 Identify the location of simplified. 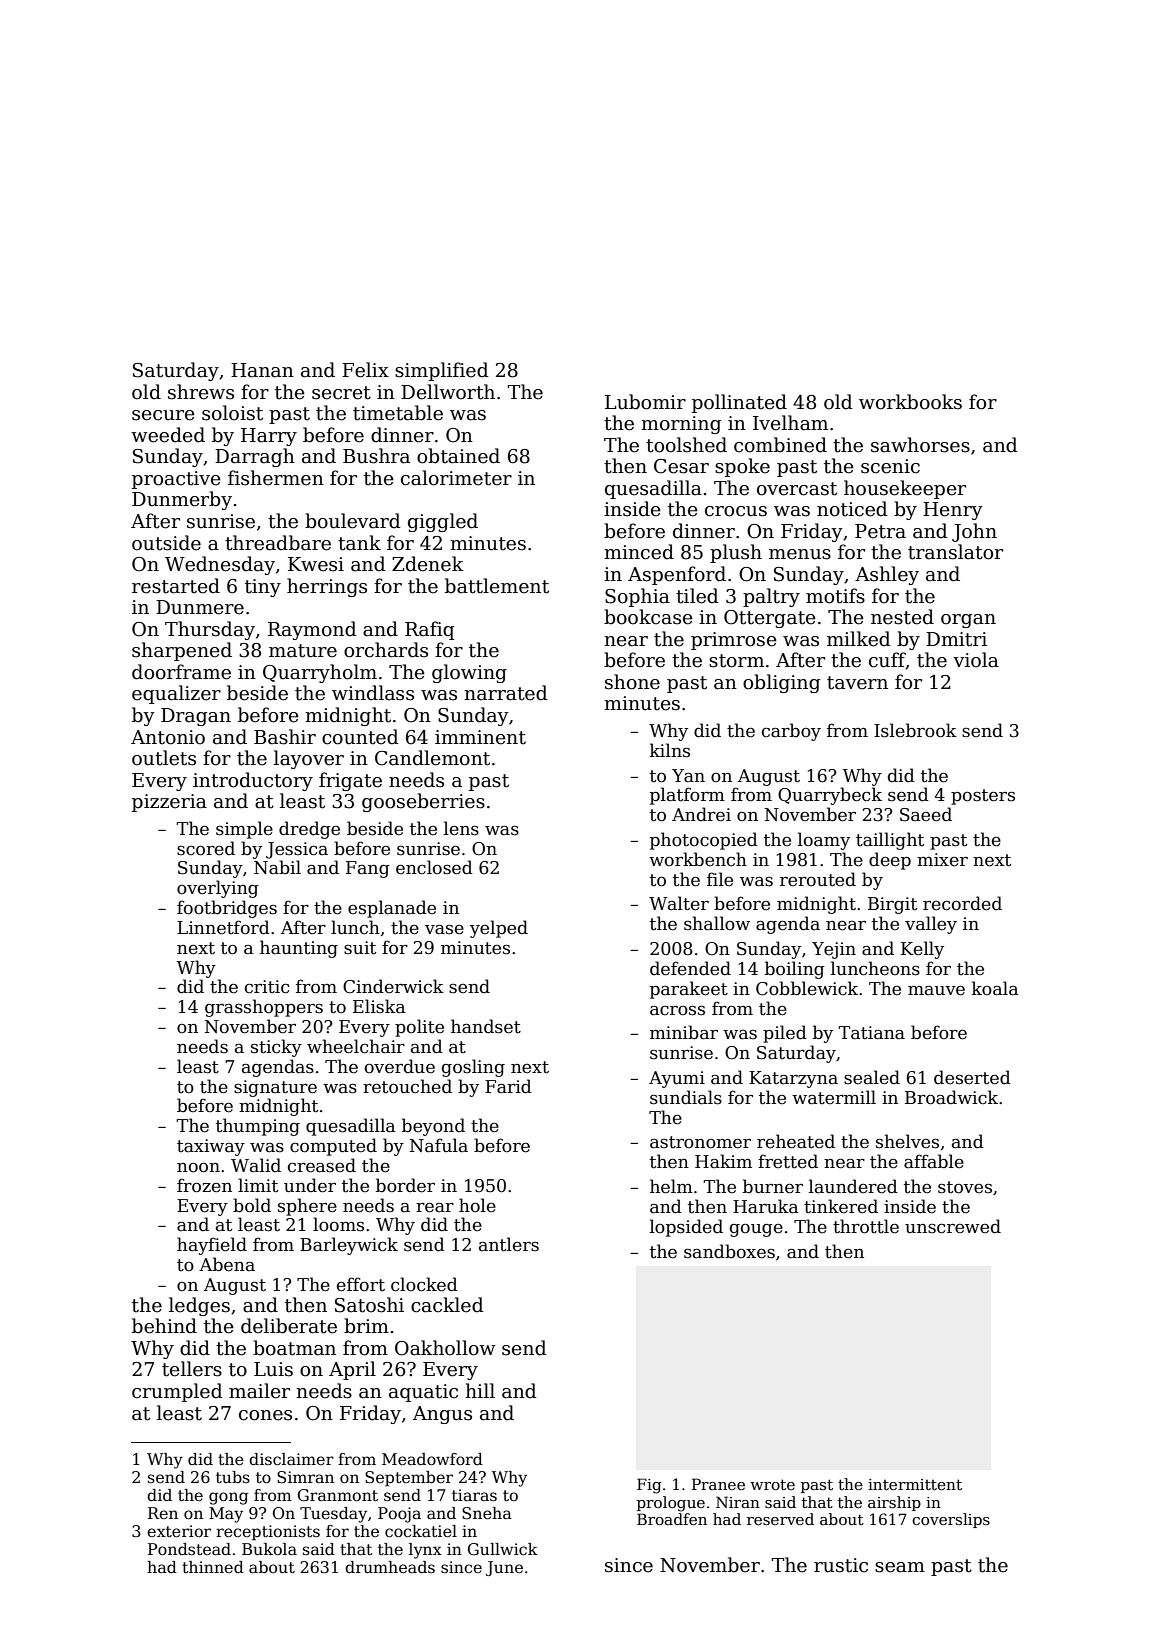
(442, 371).
